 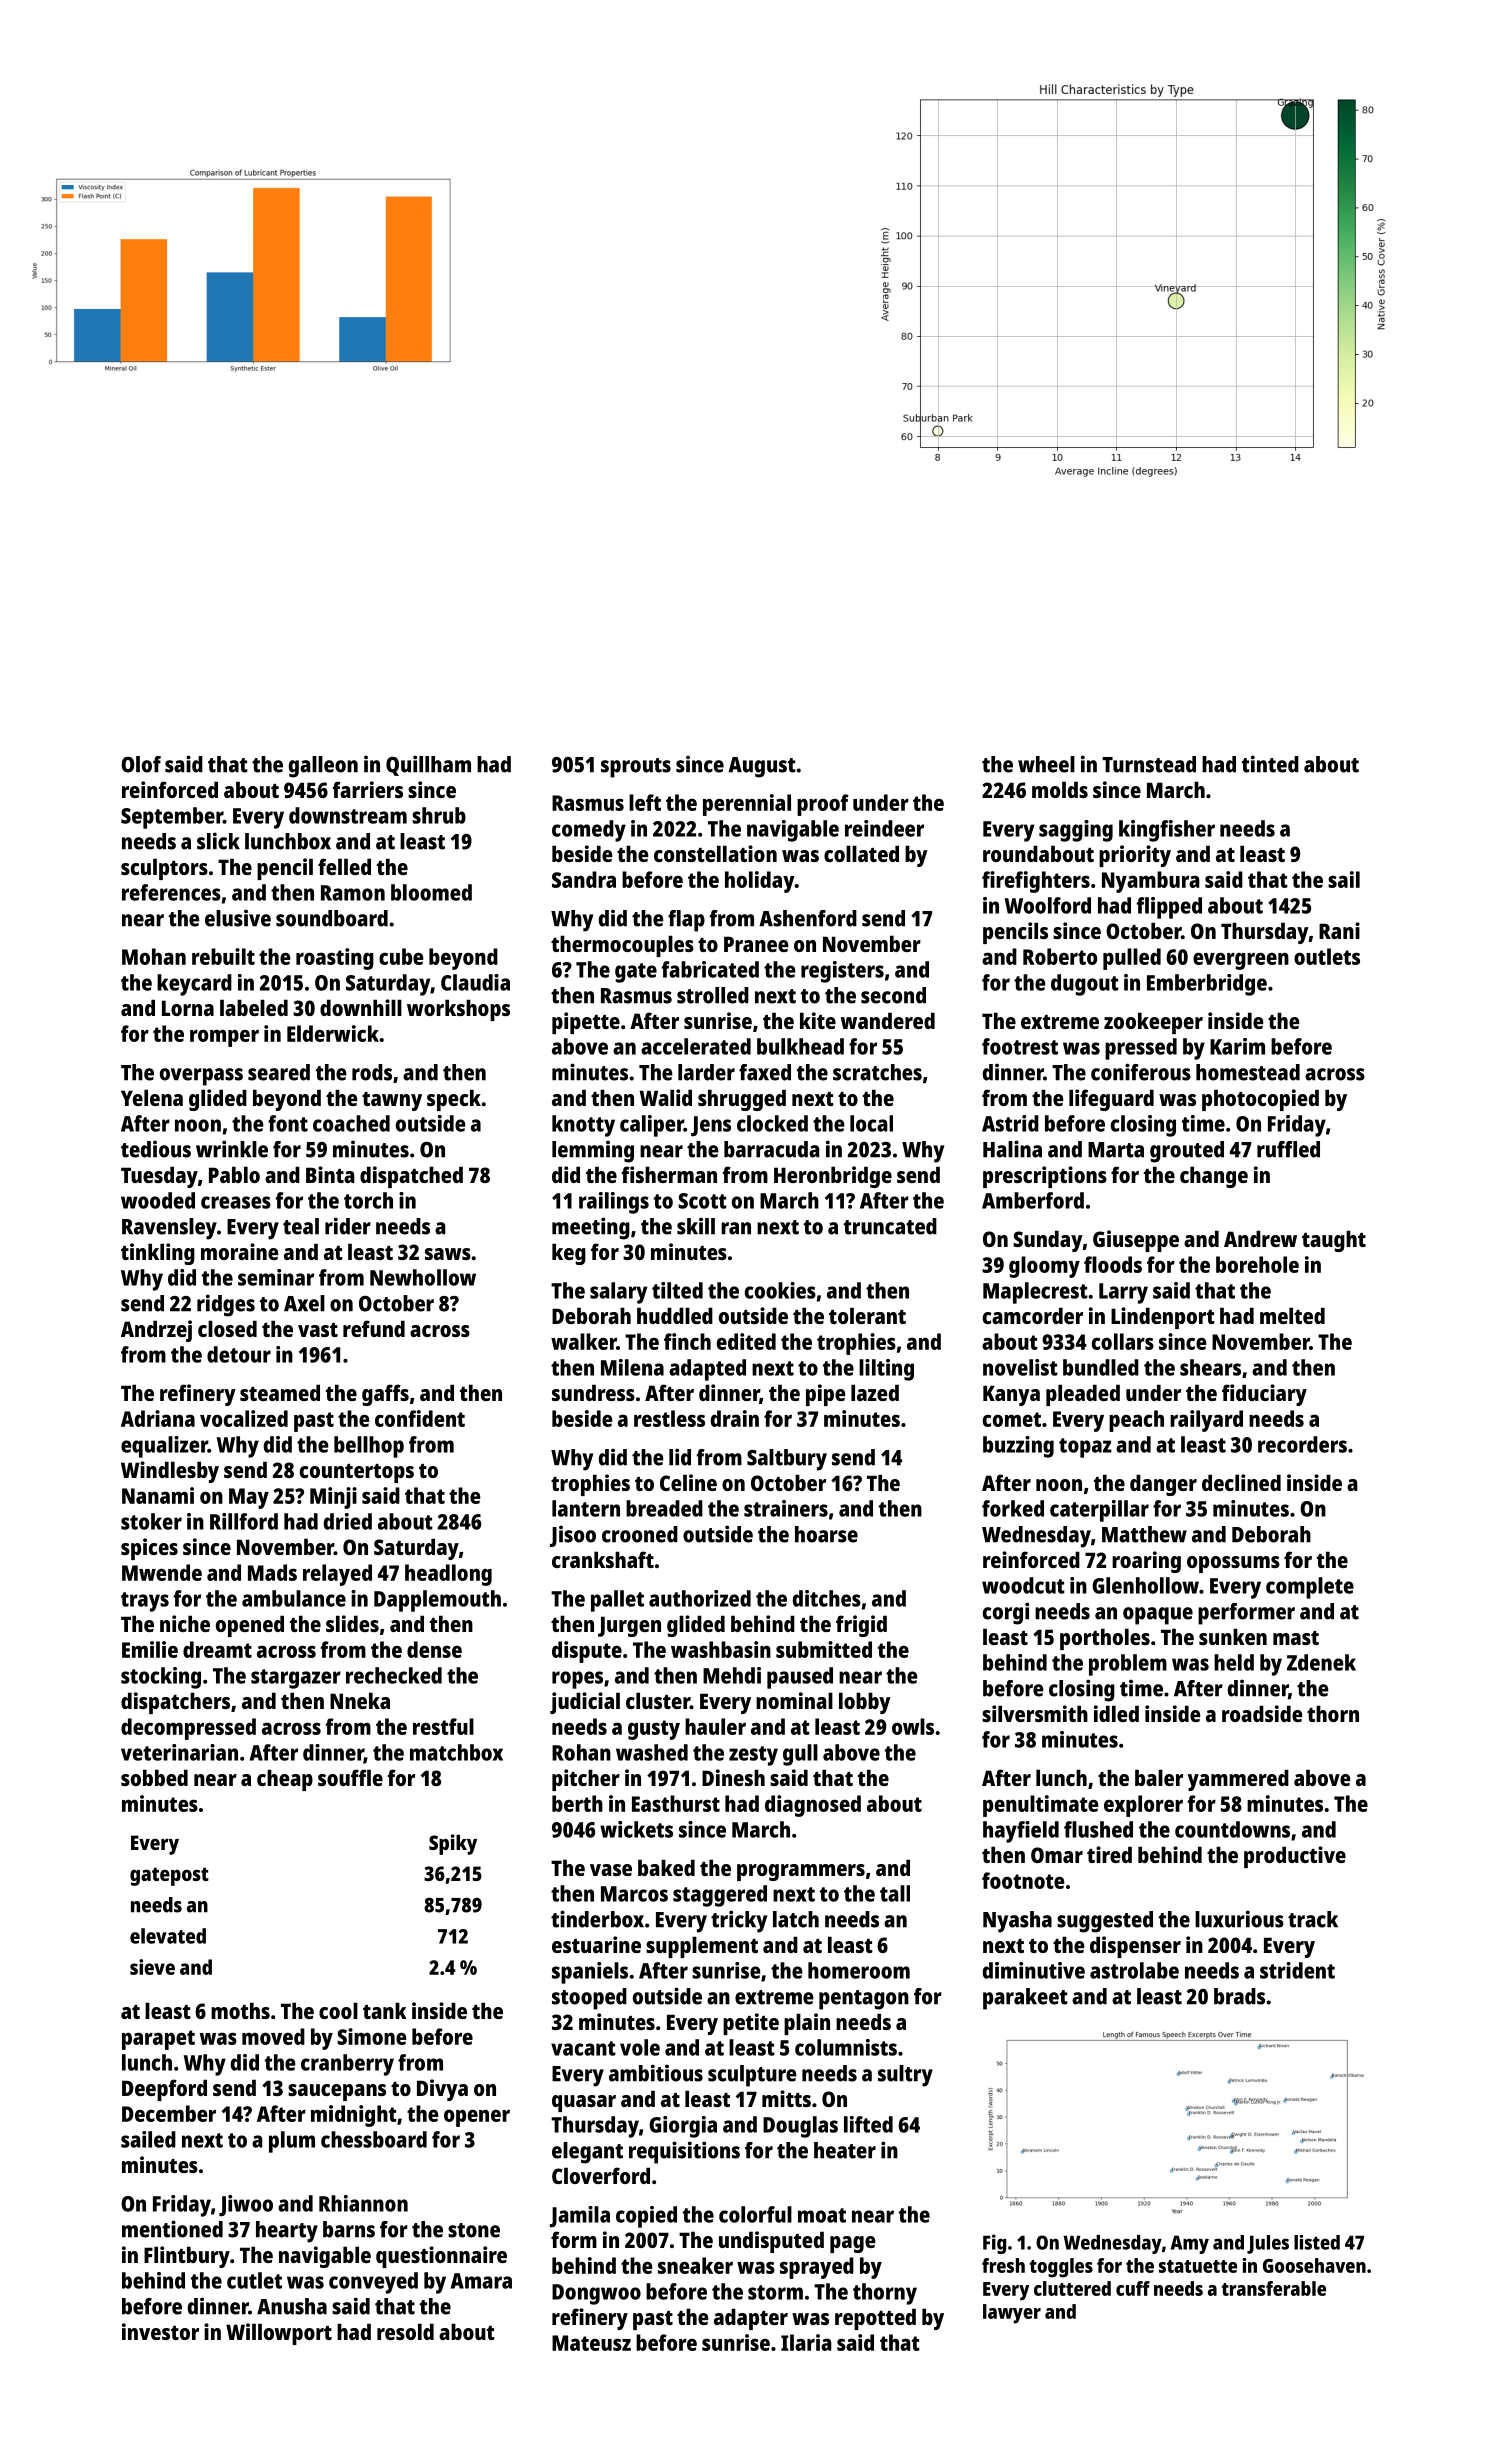 What do you see at coordinates (1020, 1046) in the image?
I see `footrest` at bounding box center [1020, 1046].
